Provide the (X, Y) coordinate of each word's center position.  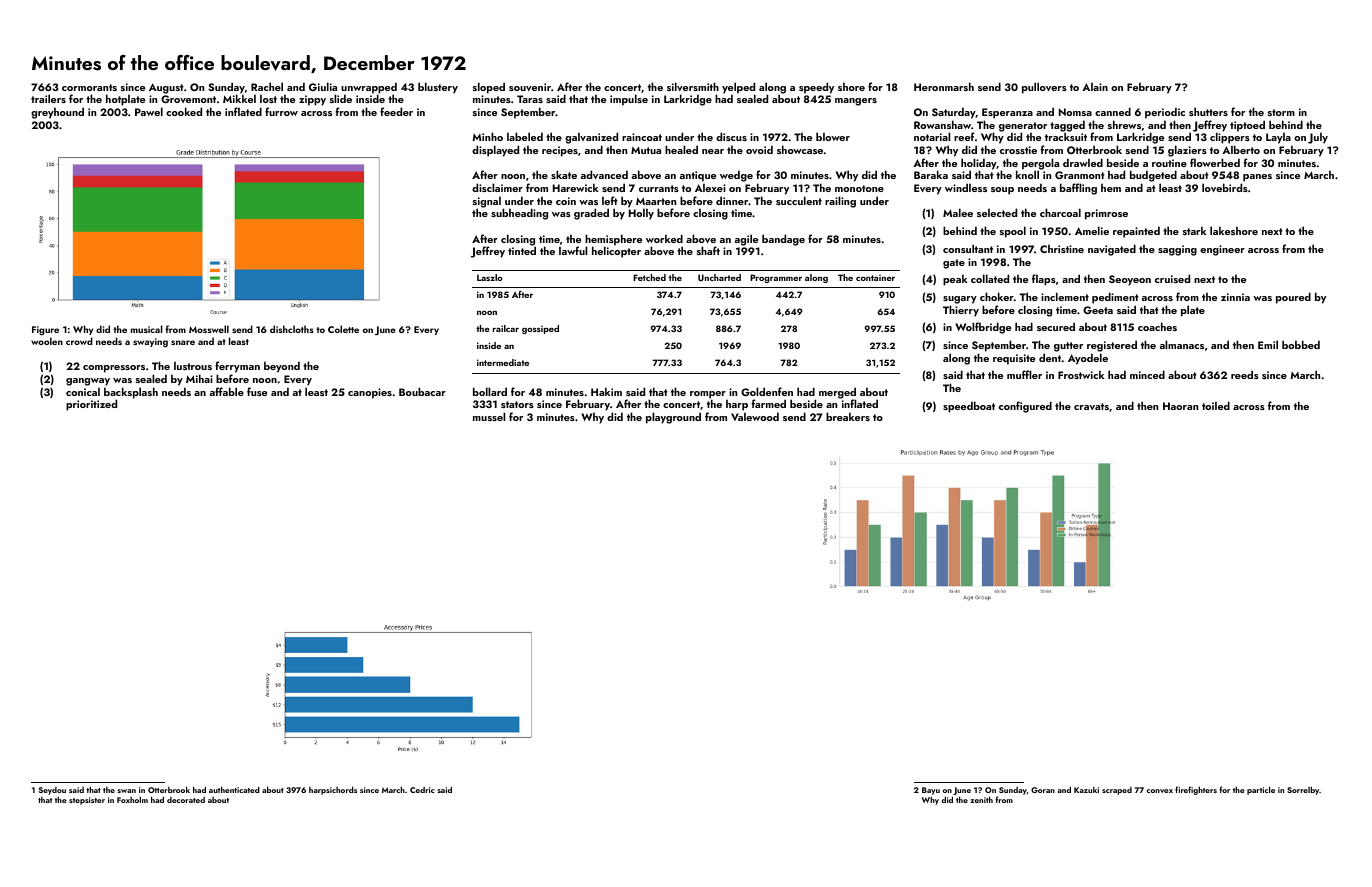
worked (664, 238)
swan (126, 791)
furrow (281, 111)
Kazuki (1086, 790)
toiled (1216, 405)
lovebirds (1225, 187)
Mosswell (209, 329)
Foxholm (132, 799)
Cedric (422, 790)
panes (1257, 178)
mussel (489, 416)
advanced (604, 174)
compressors (114, 369)
